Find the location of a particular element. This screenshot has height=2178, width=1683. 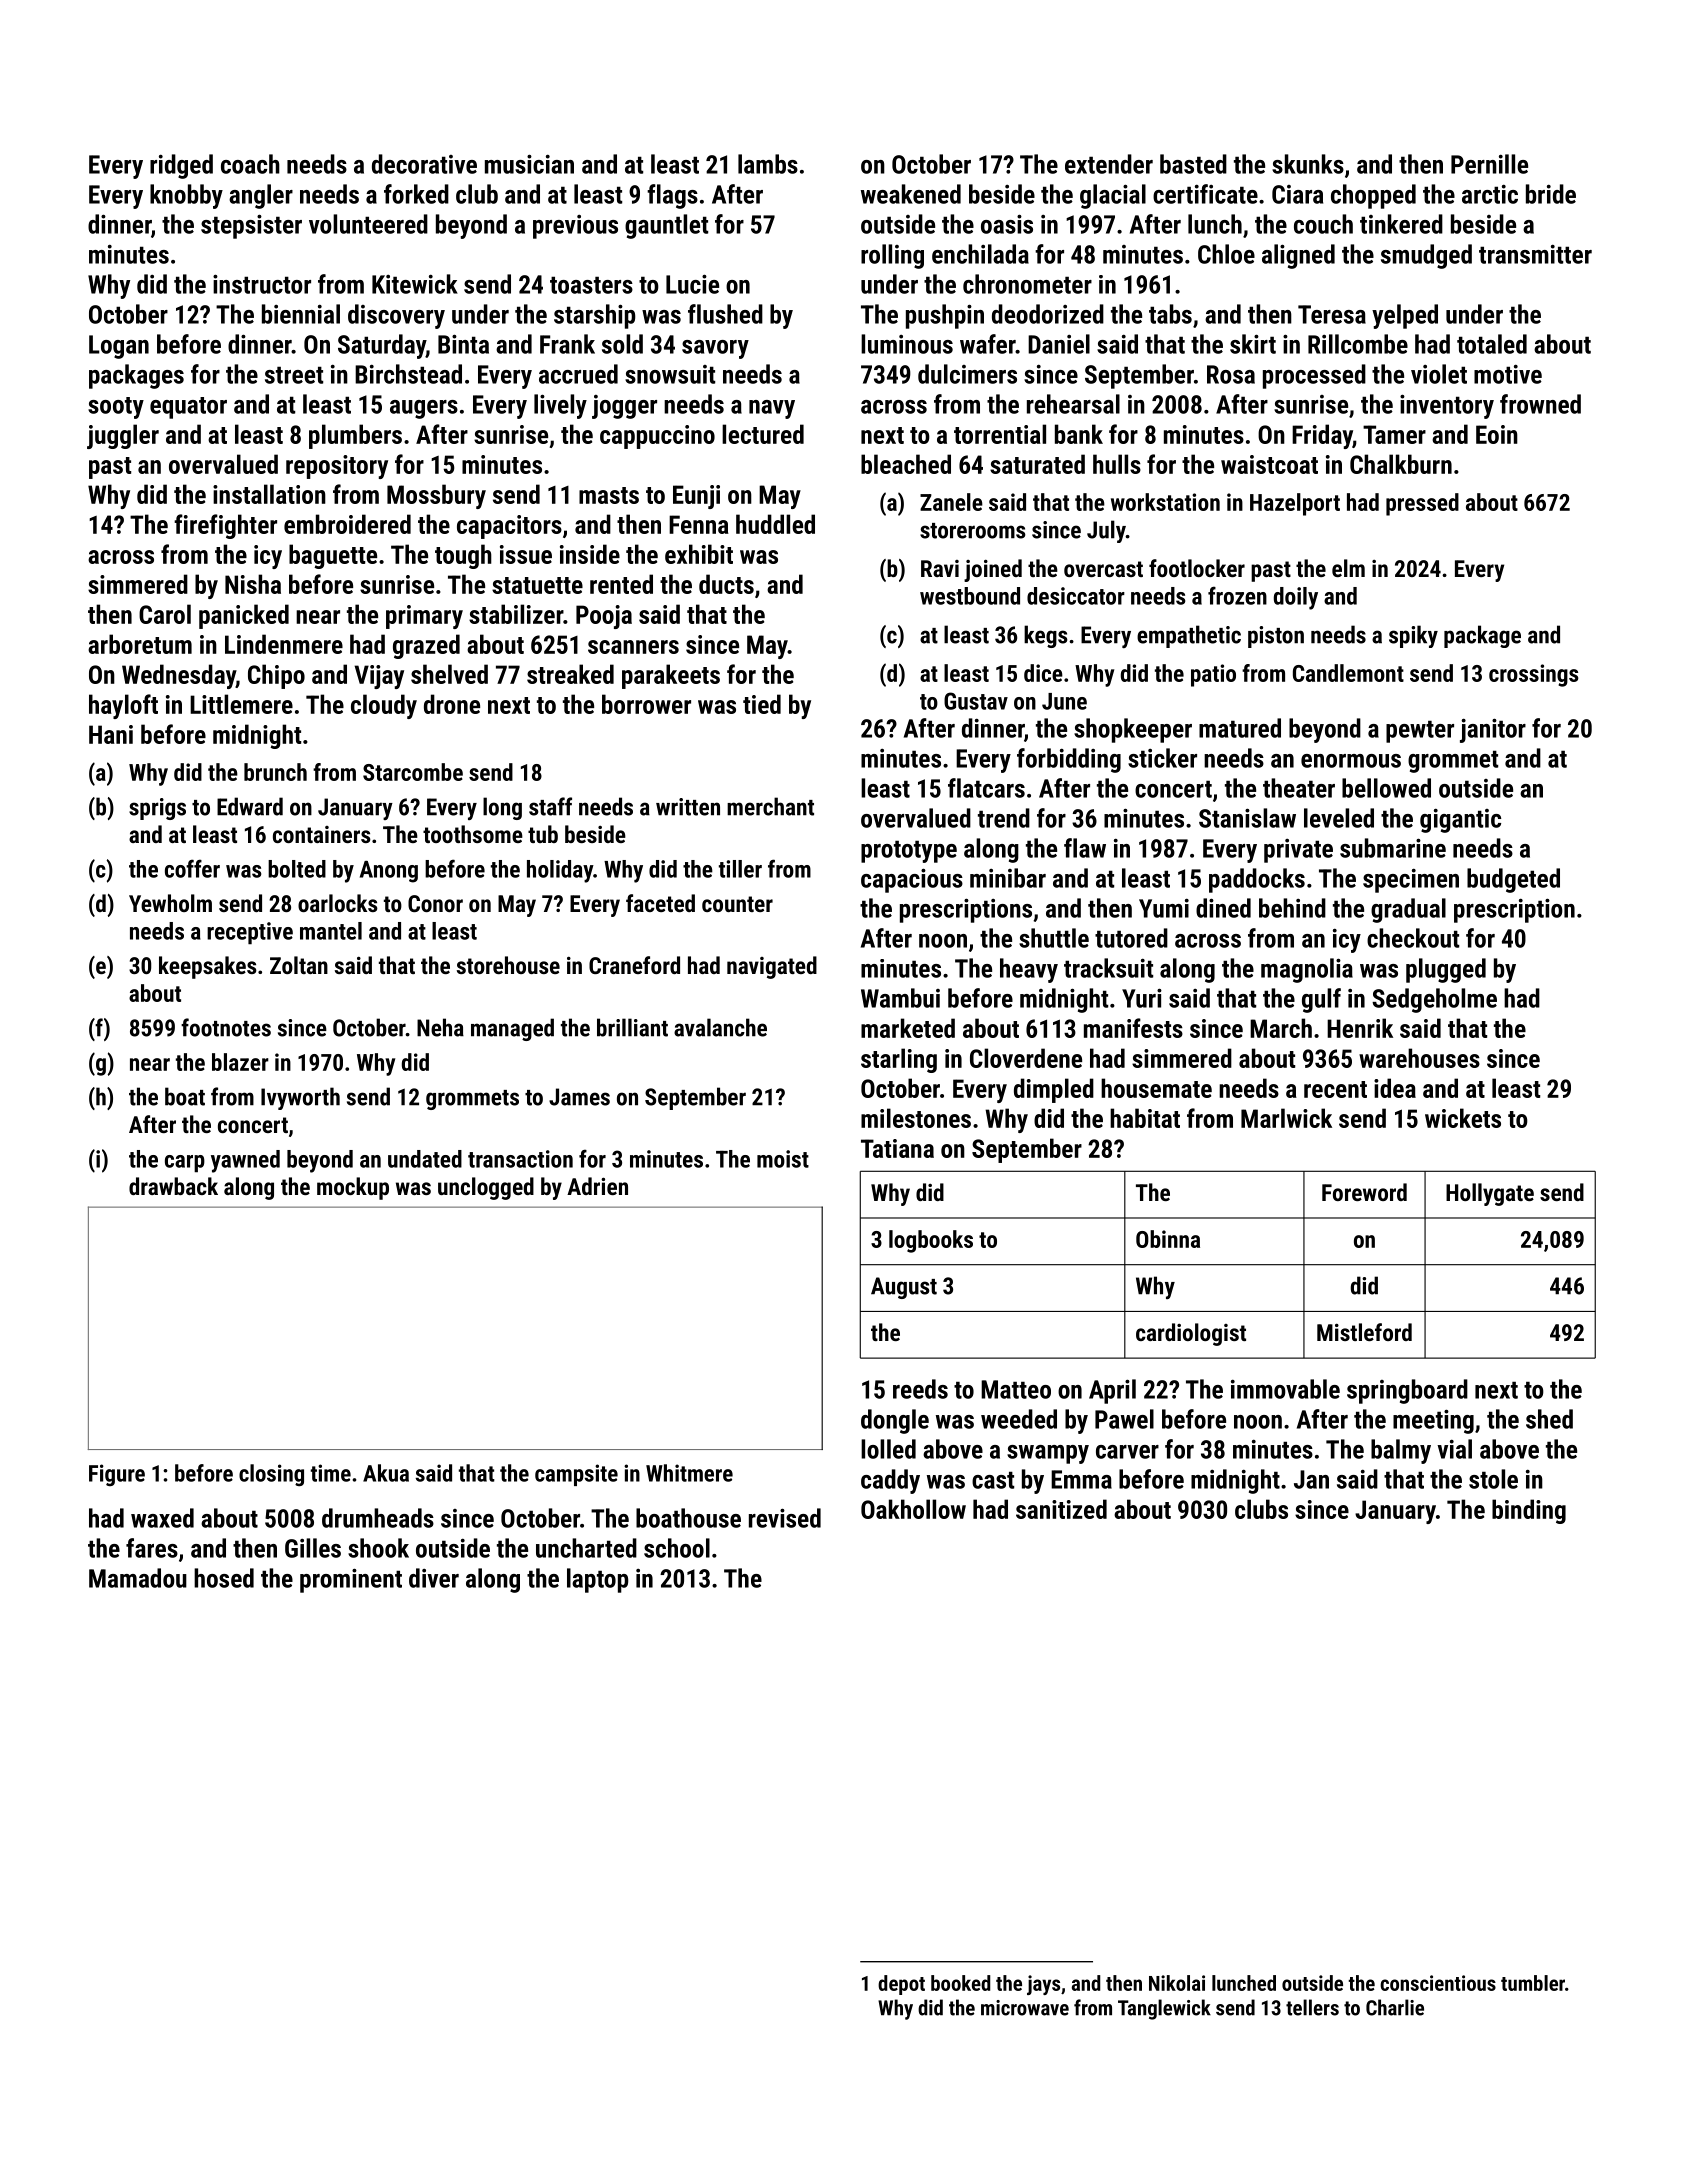

checkout is located at coordinates (1413, 938).
